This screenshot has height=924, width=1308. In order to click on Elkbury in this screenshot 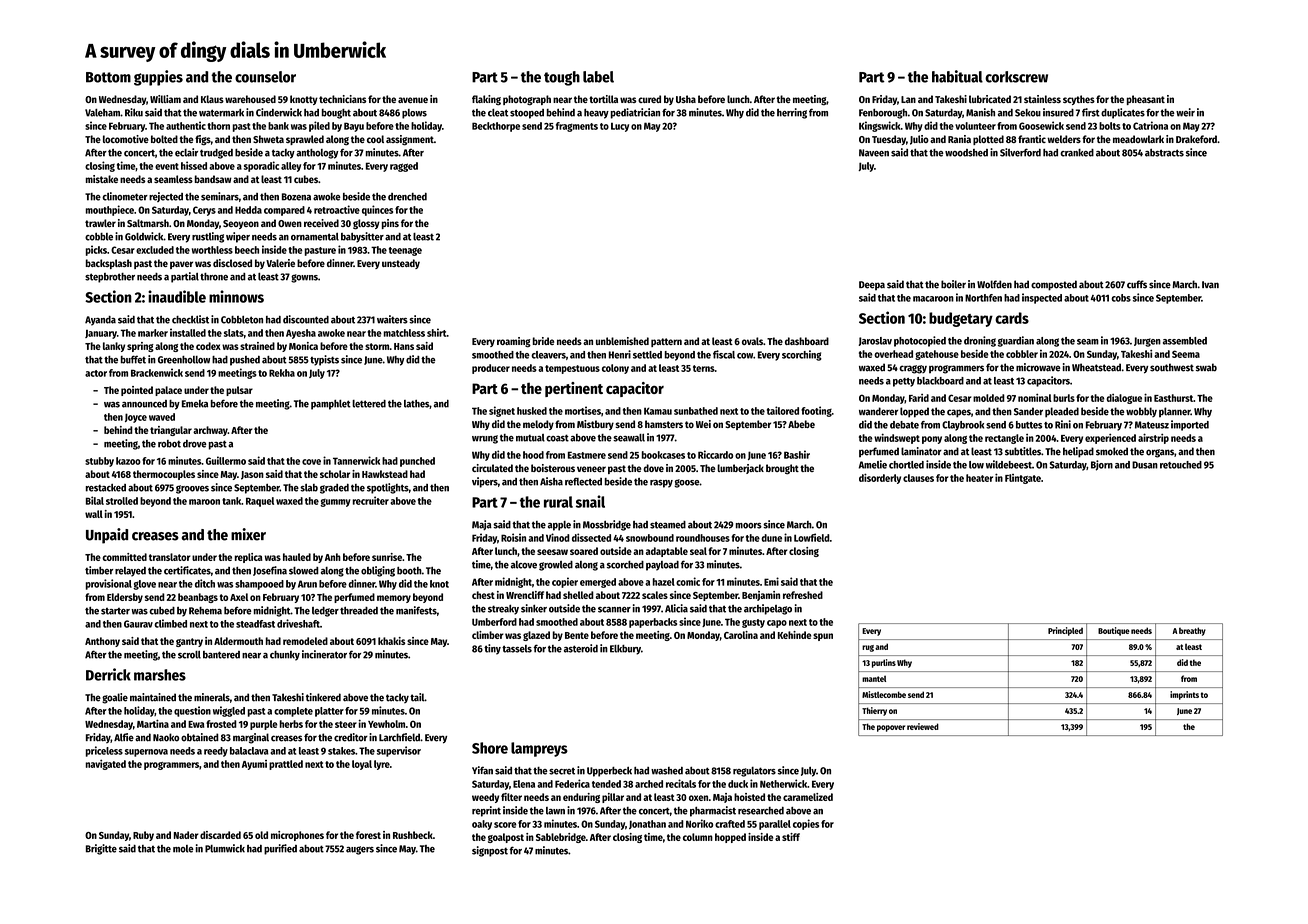, I will do `click(625, 650)`.
